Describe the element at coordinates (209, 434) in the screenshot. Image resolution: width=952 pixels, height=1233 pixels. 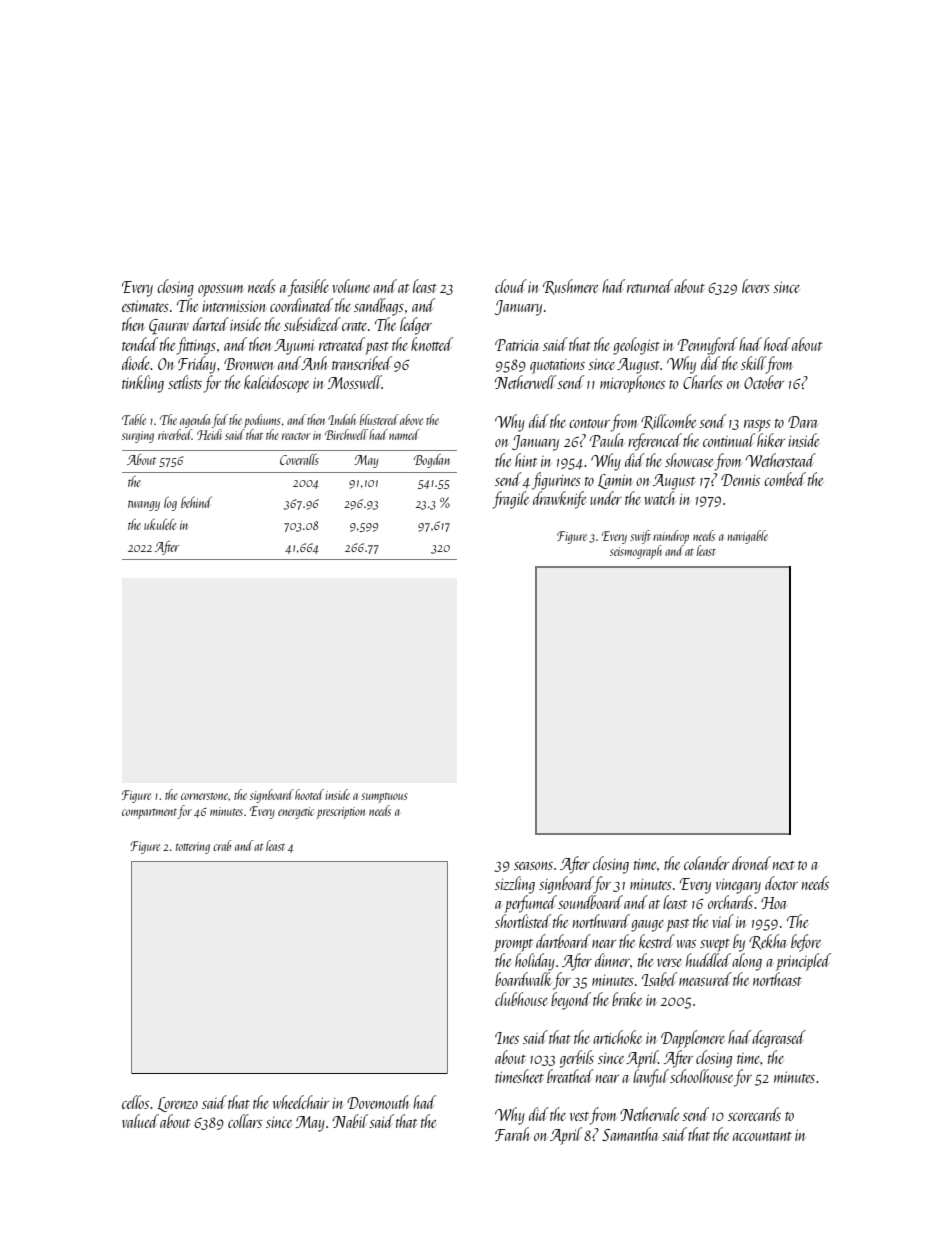
I see `Heidi` at that location.
